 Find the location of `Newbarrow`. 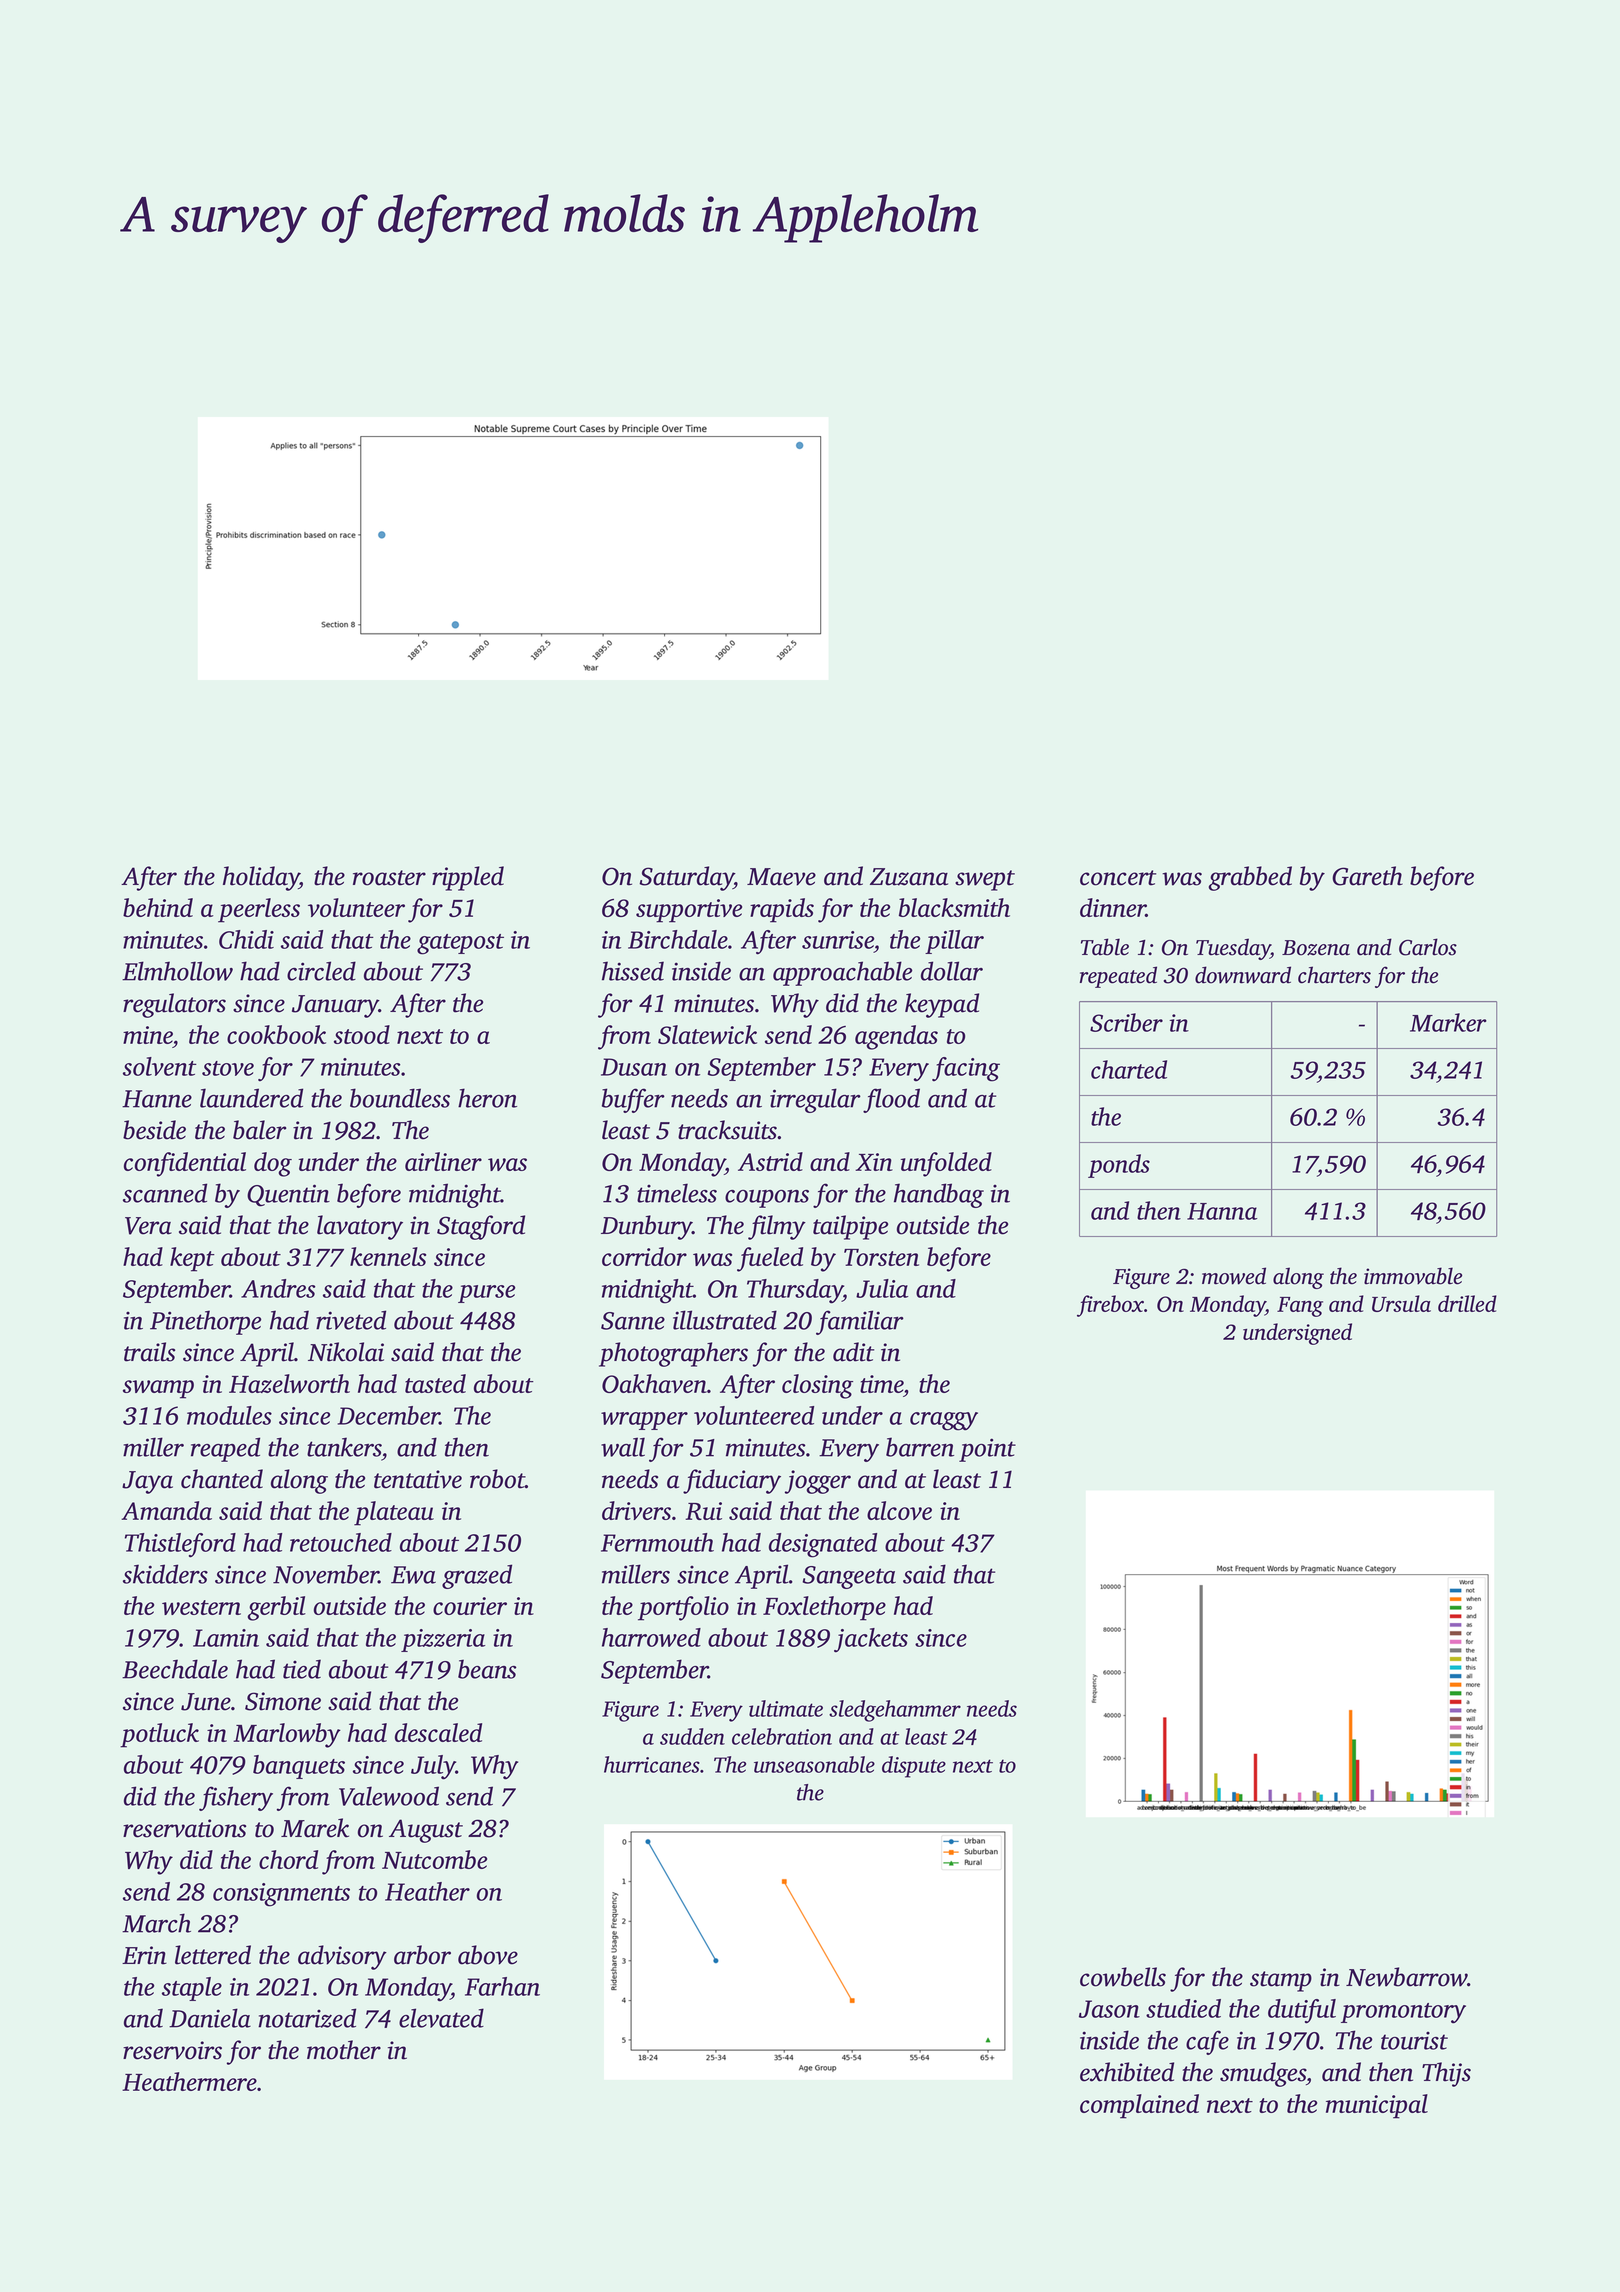

Newbarrow is located at coordinates (1406, 1977).
